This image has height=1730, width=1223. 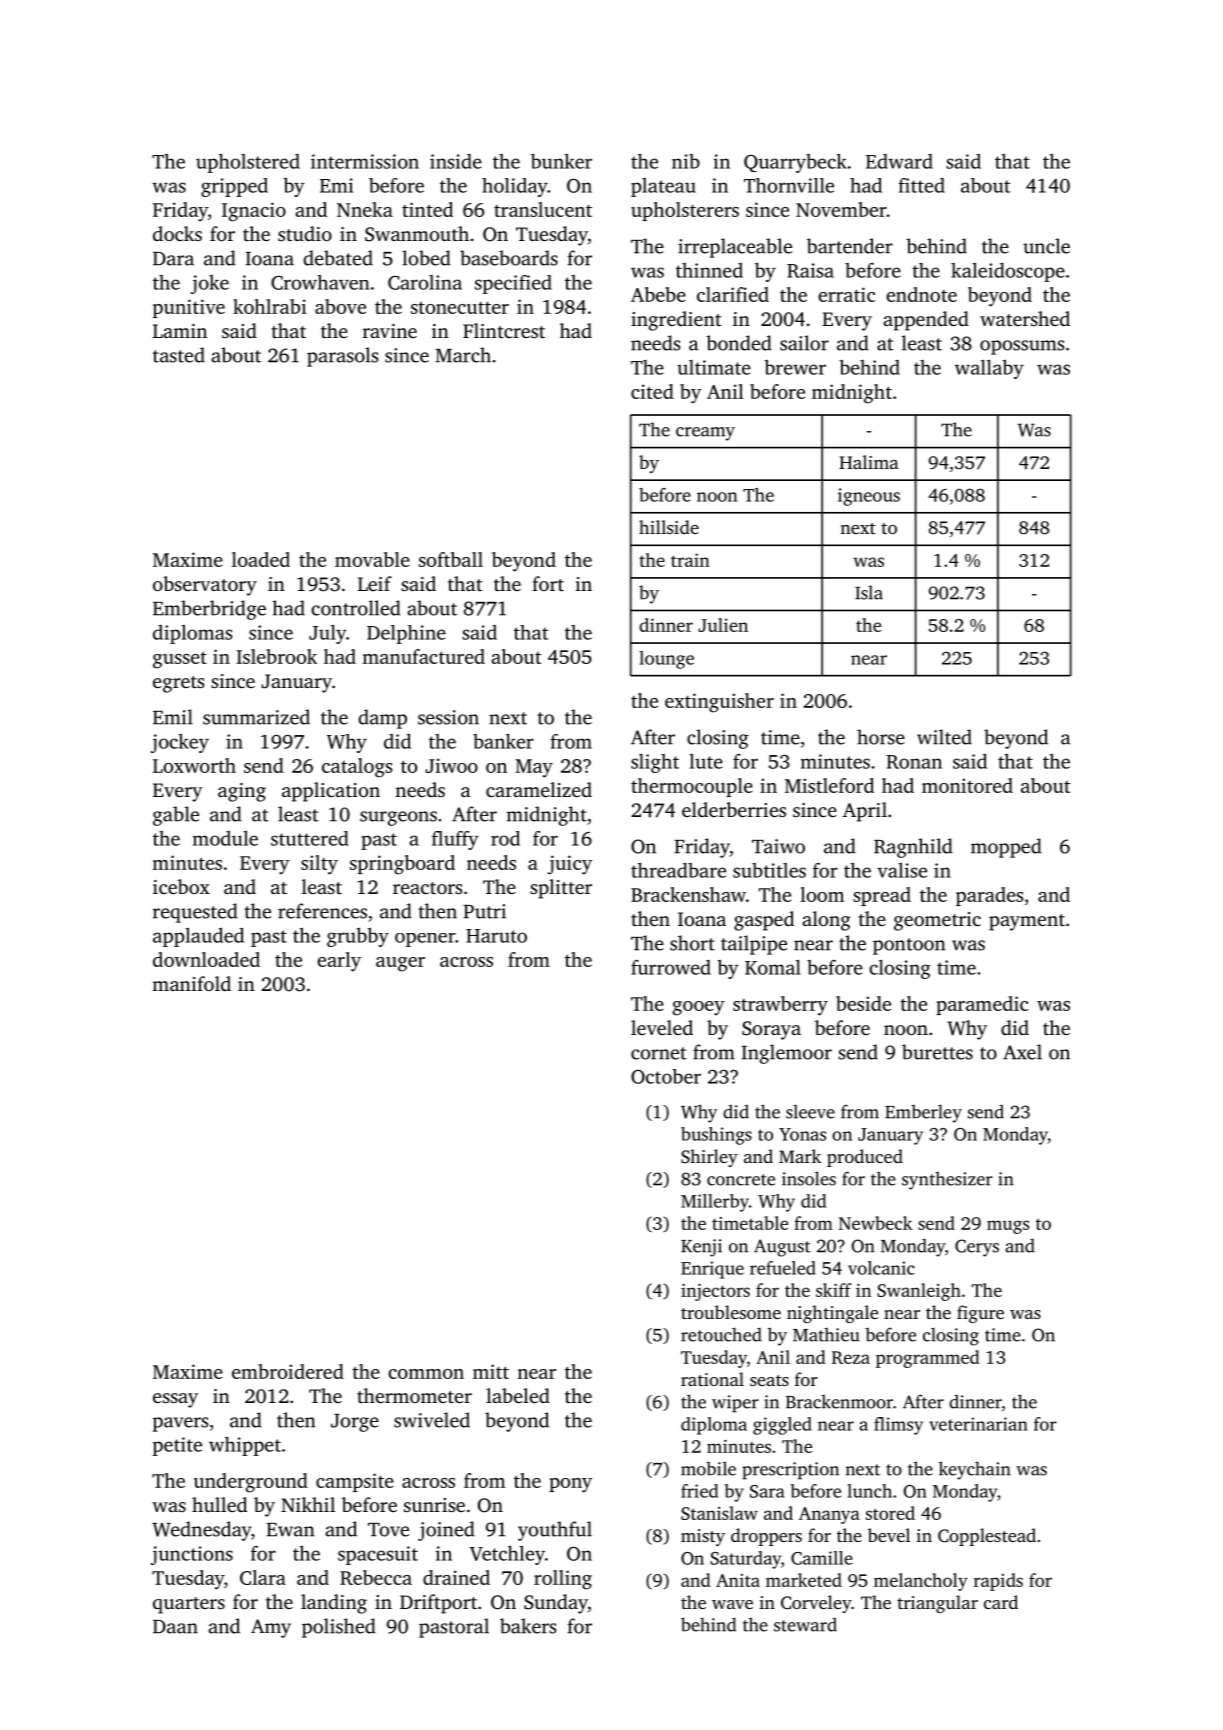 What do you see at coordinates (701, 1248) in the image?
I see `Kenji` at bounding box center [701, 1248].
